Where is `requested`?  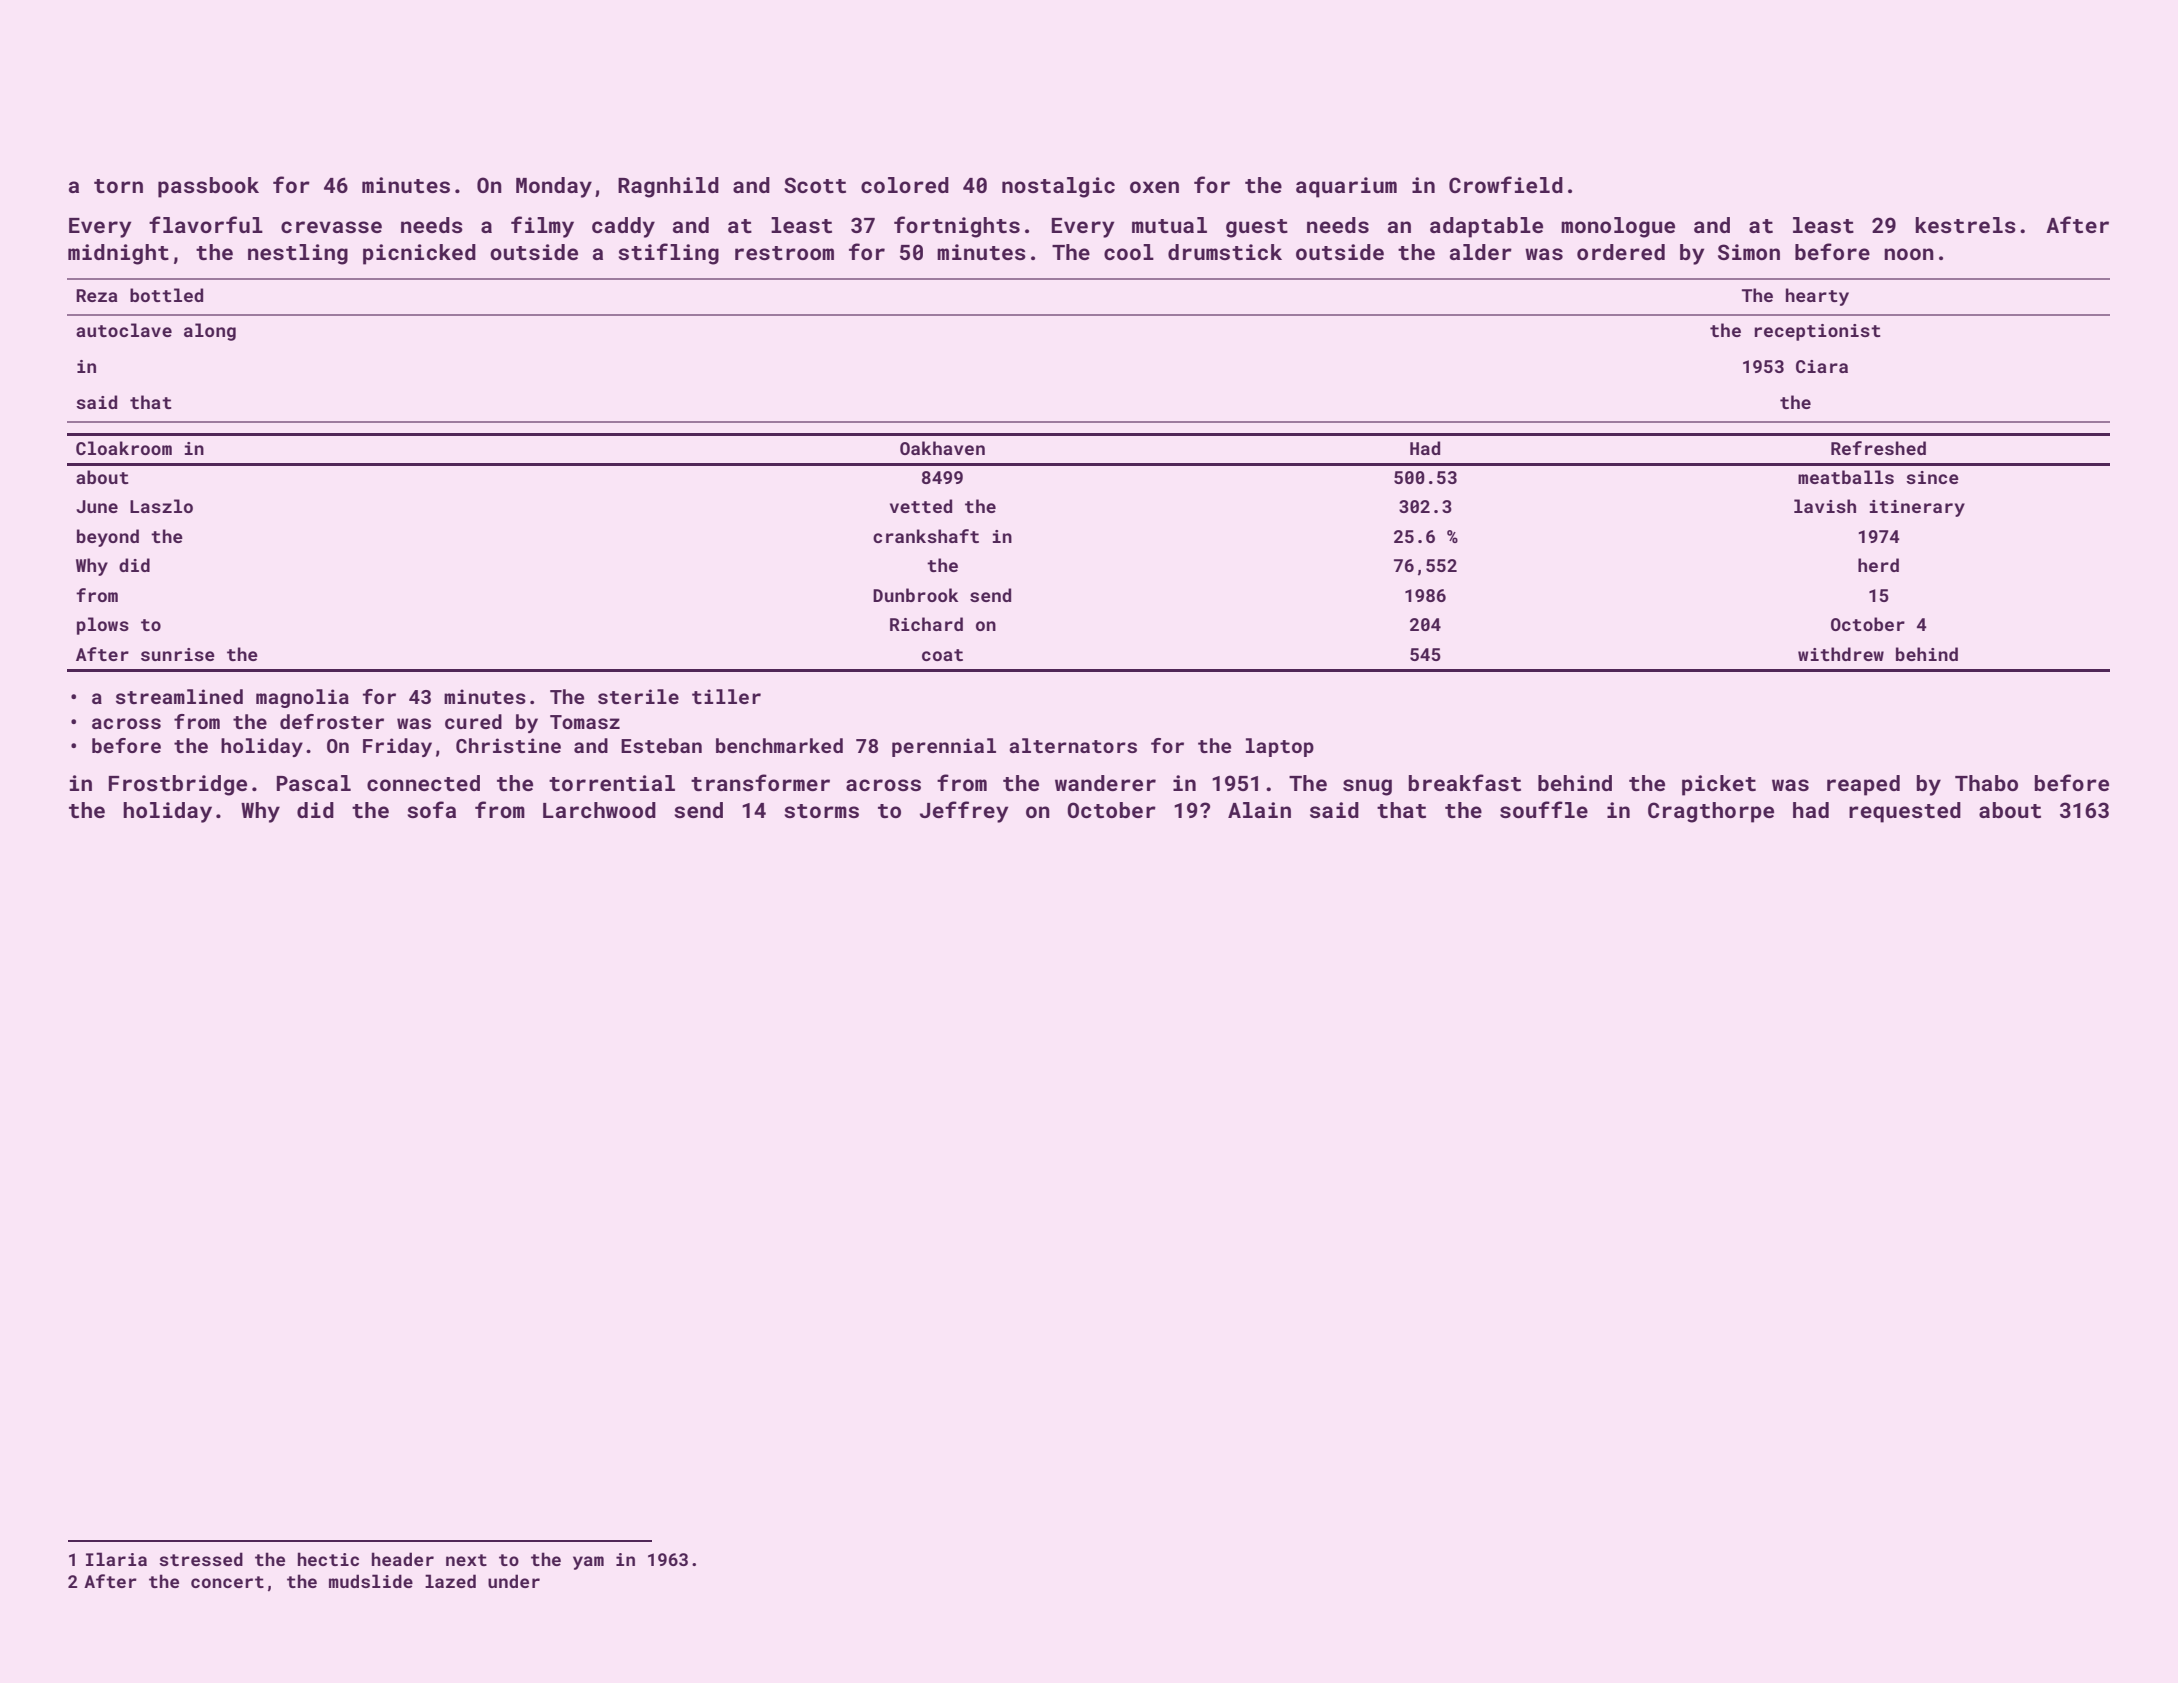 requested is located at coordinates (1905, 812).
